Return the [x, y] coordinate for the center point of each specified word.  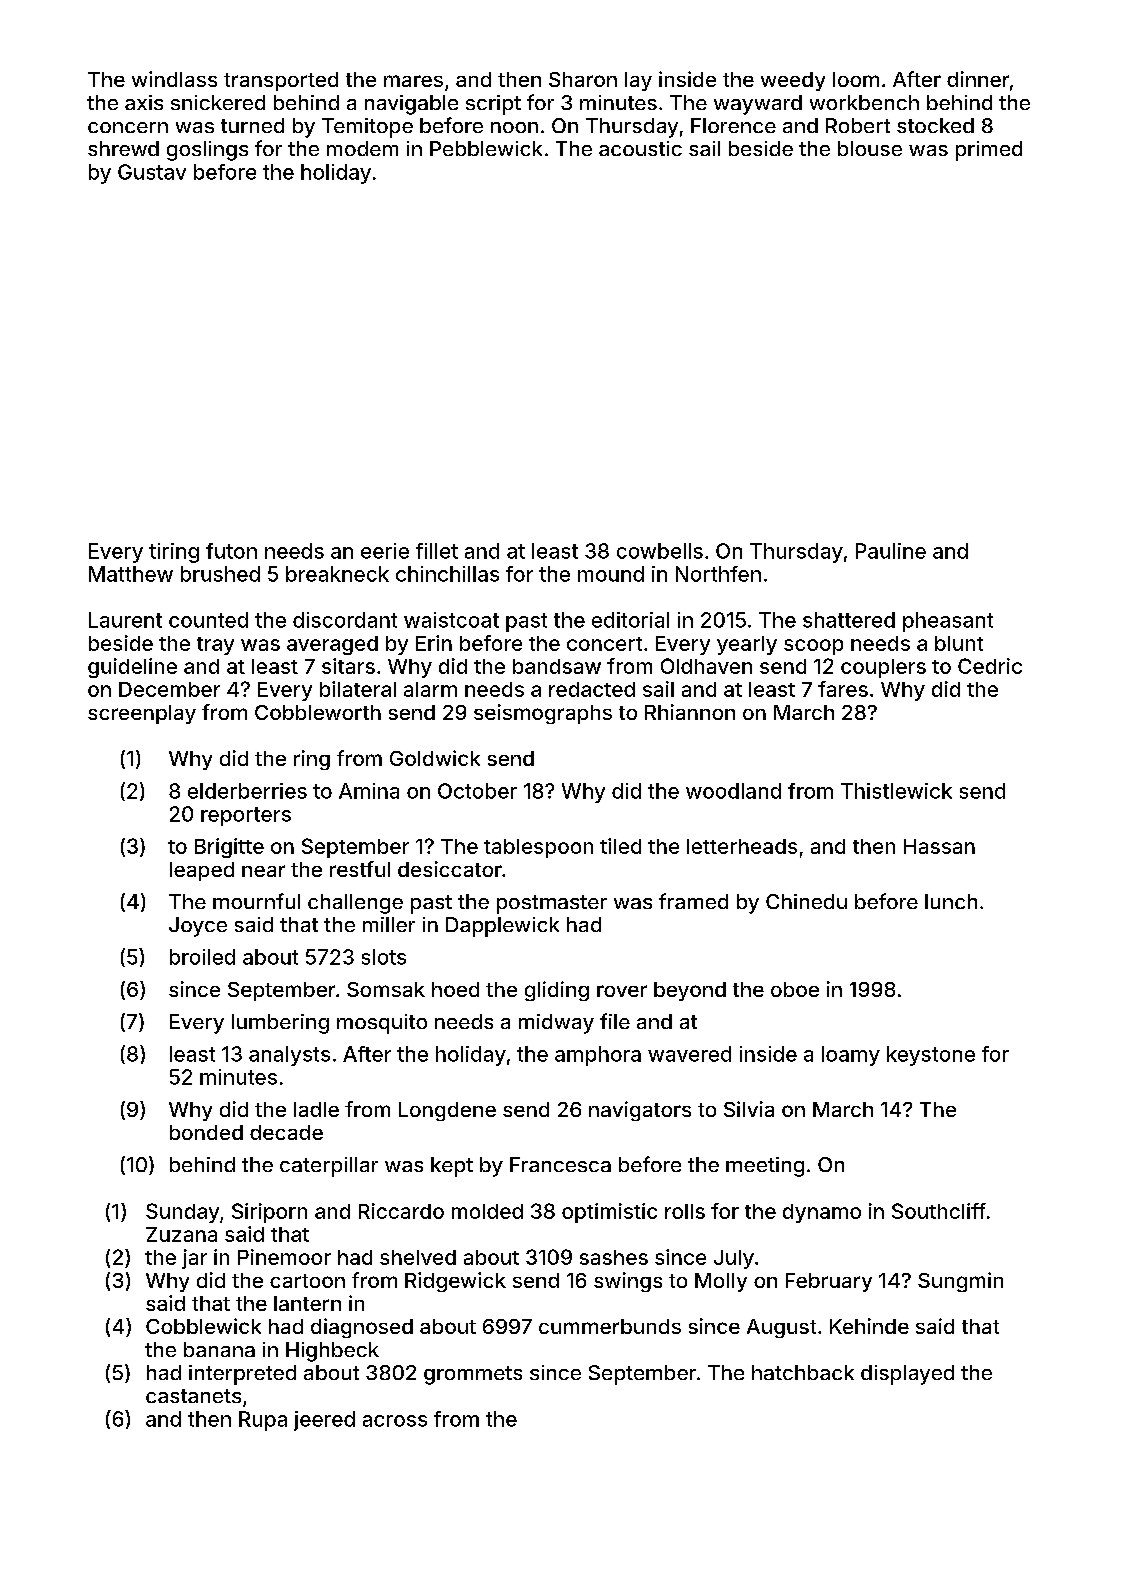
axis [144, 102]
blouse [870, 148]
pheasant [948, 622]
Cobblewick [203, 1326]
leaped [202, 871]
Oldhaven [706, 666]
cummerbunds [610, 1326]
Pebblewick [486, 148]
